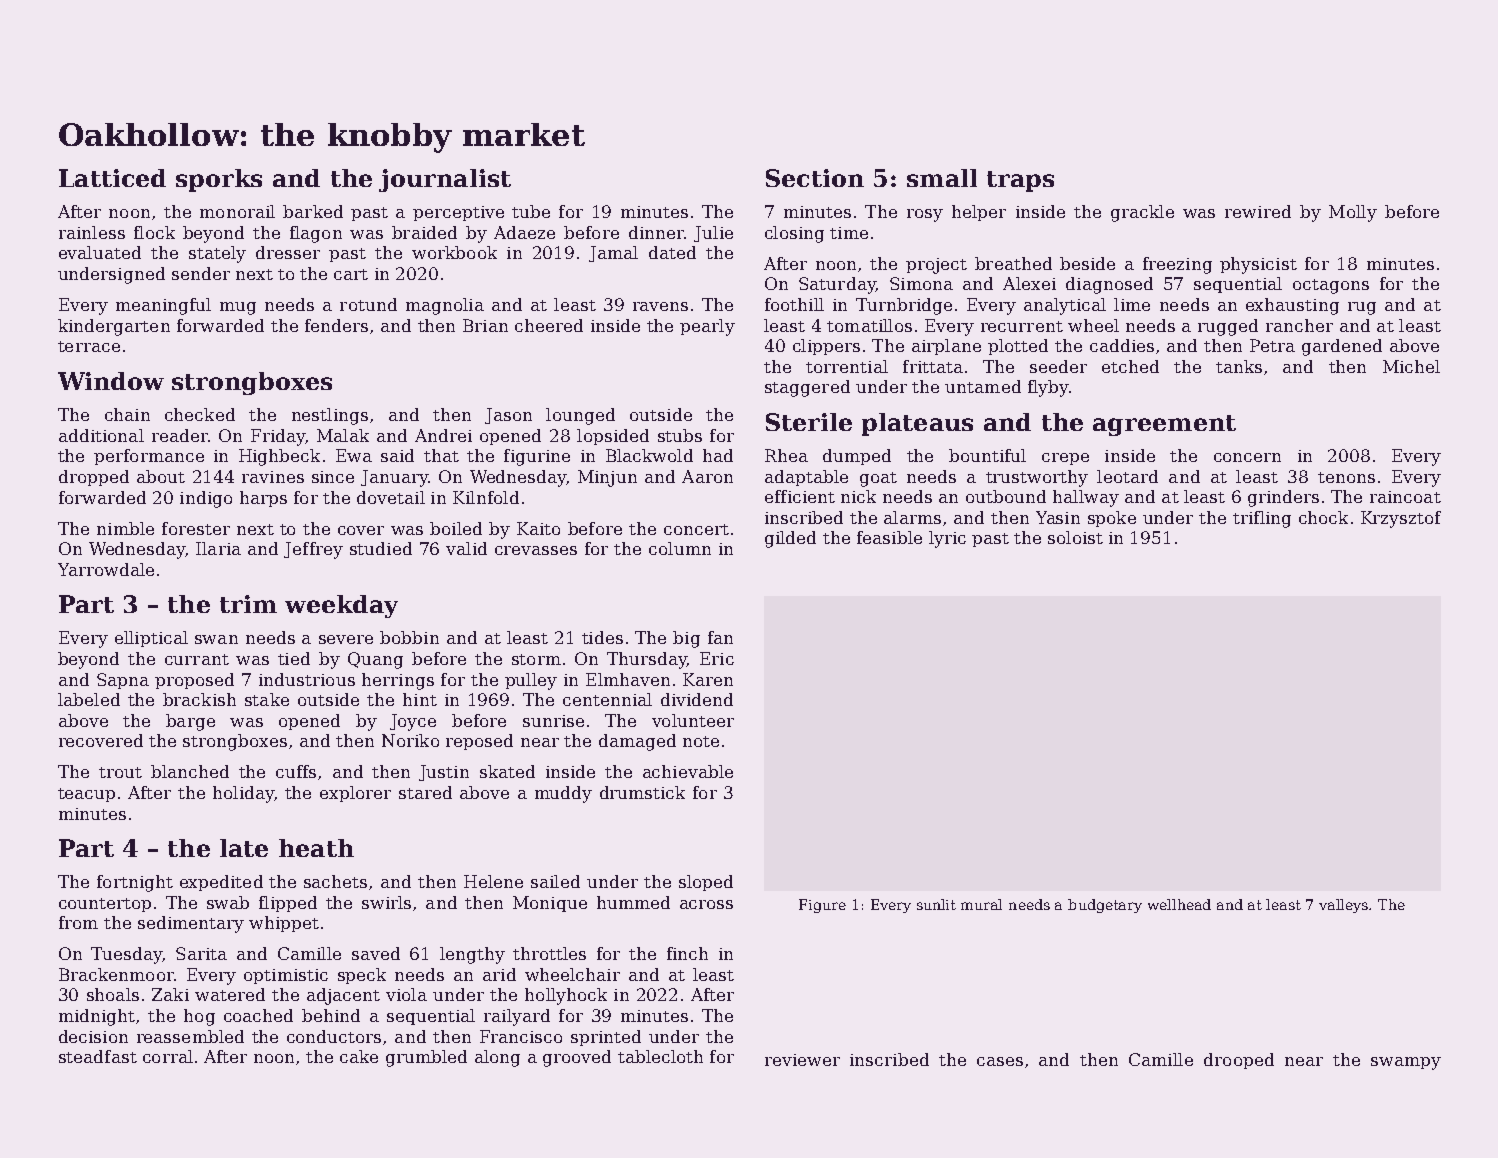 The height and width of the screenshot is (1158, 1498). Describe the element at coordinates (1000, 1061) in the screenshot. I see `cases` at that location.
